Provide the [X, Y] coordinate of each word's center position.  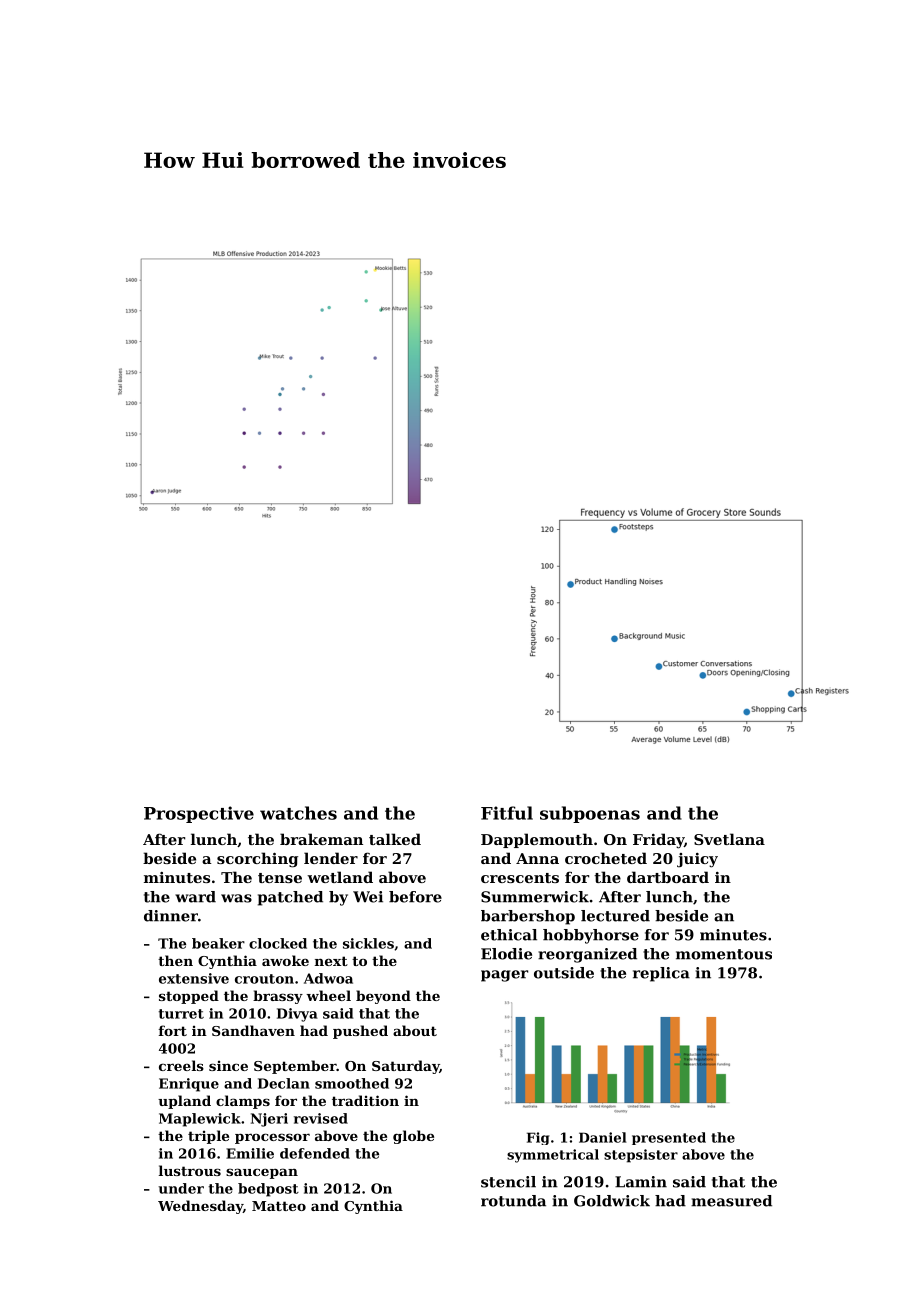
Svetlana [729, 839]
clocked [278, 943]
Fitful [507, 813]
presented [669, 1138]
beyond [383, 997]
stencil [508, 1182]
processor [272, 1138]
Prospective [199, 814]
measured [731, 1201]
